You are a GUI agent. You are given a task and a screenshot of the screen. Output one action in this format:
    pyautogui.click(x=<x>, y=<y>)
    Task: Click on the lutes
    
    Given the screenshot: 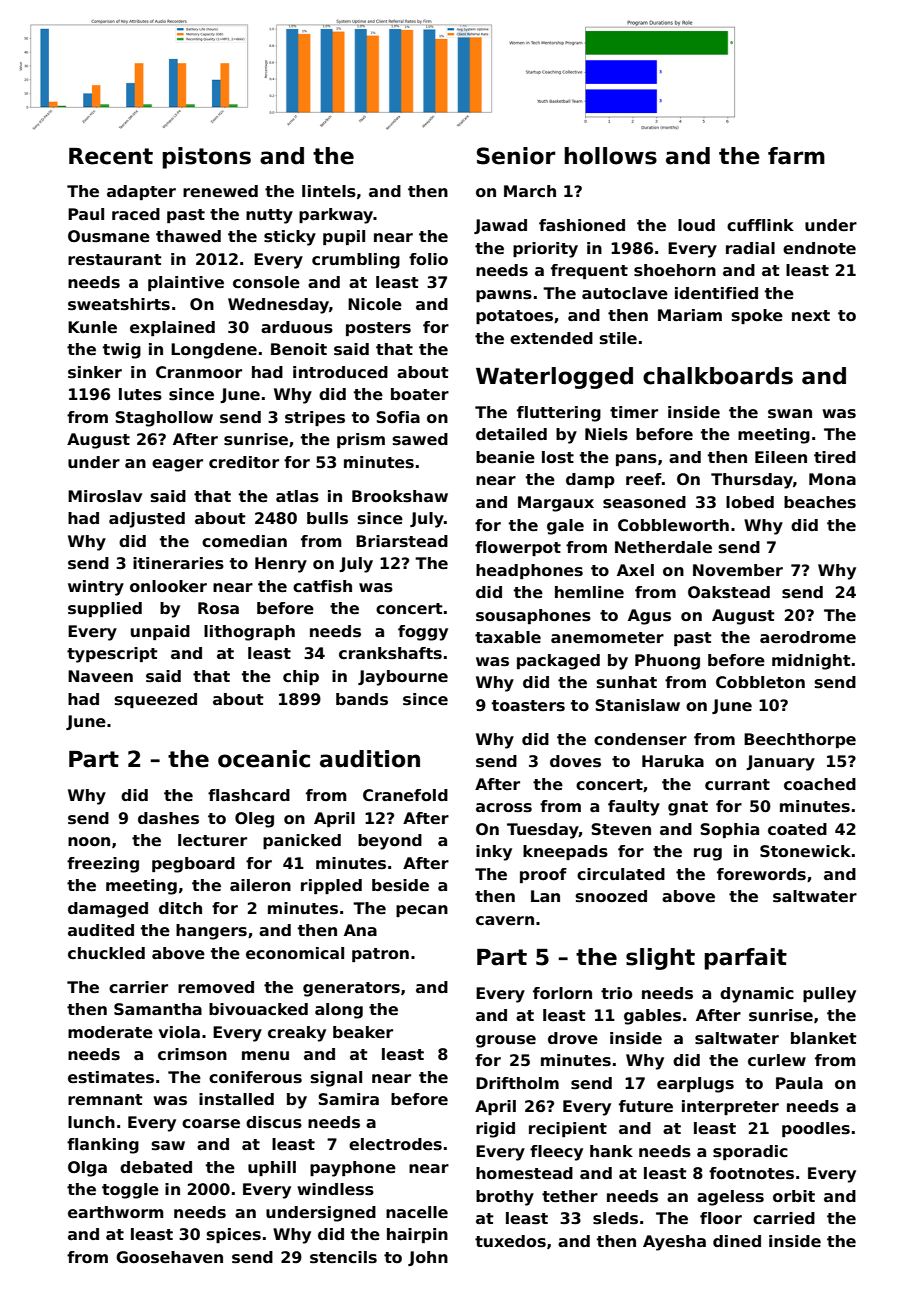 What is the action you would take?
    pyautogui.click(x=140, y=394)
